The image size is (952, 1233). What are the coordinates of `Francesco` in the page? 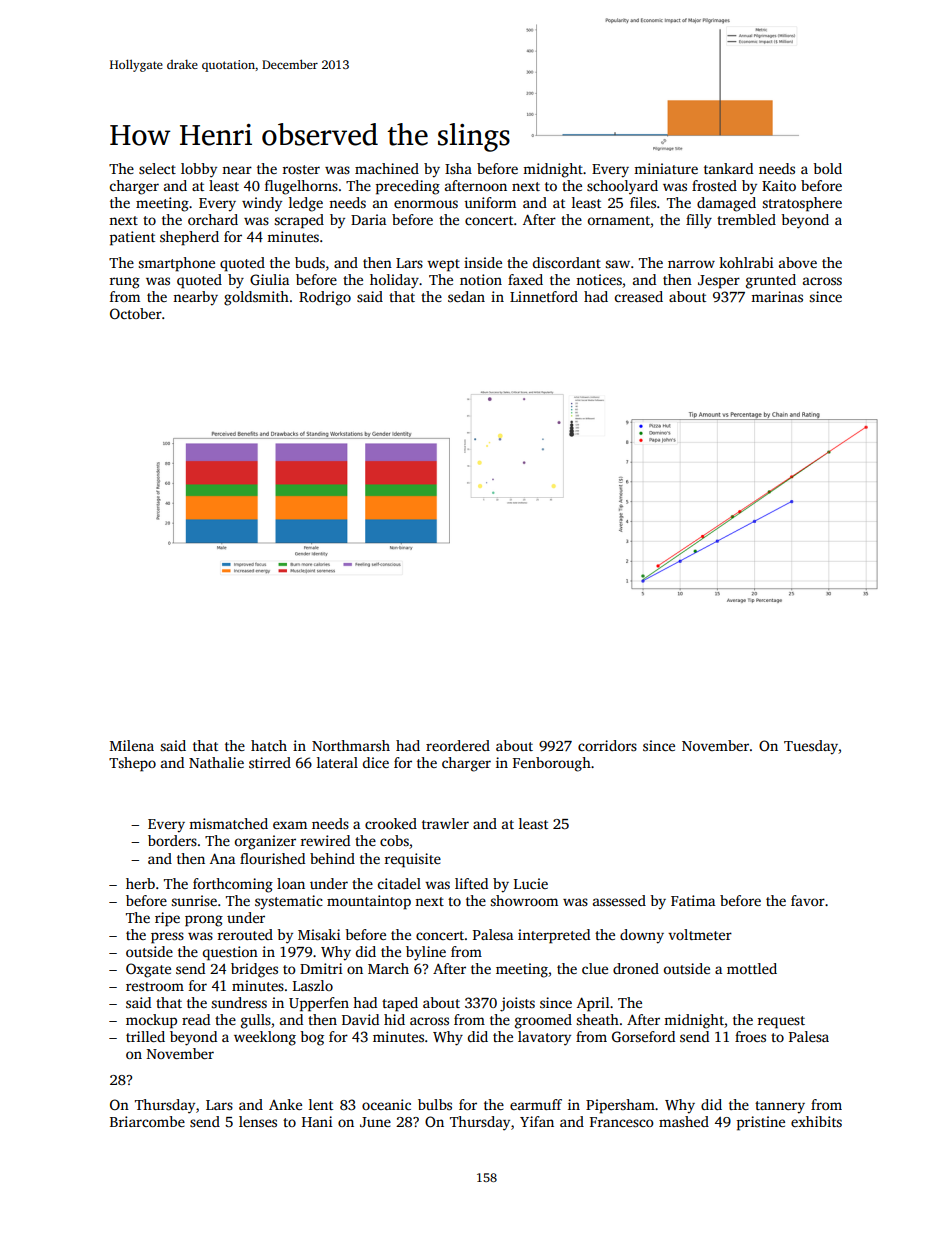 It's located at (622, 1122).
